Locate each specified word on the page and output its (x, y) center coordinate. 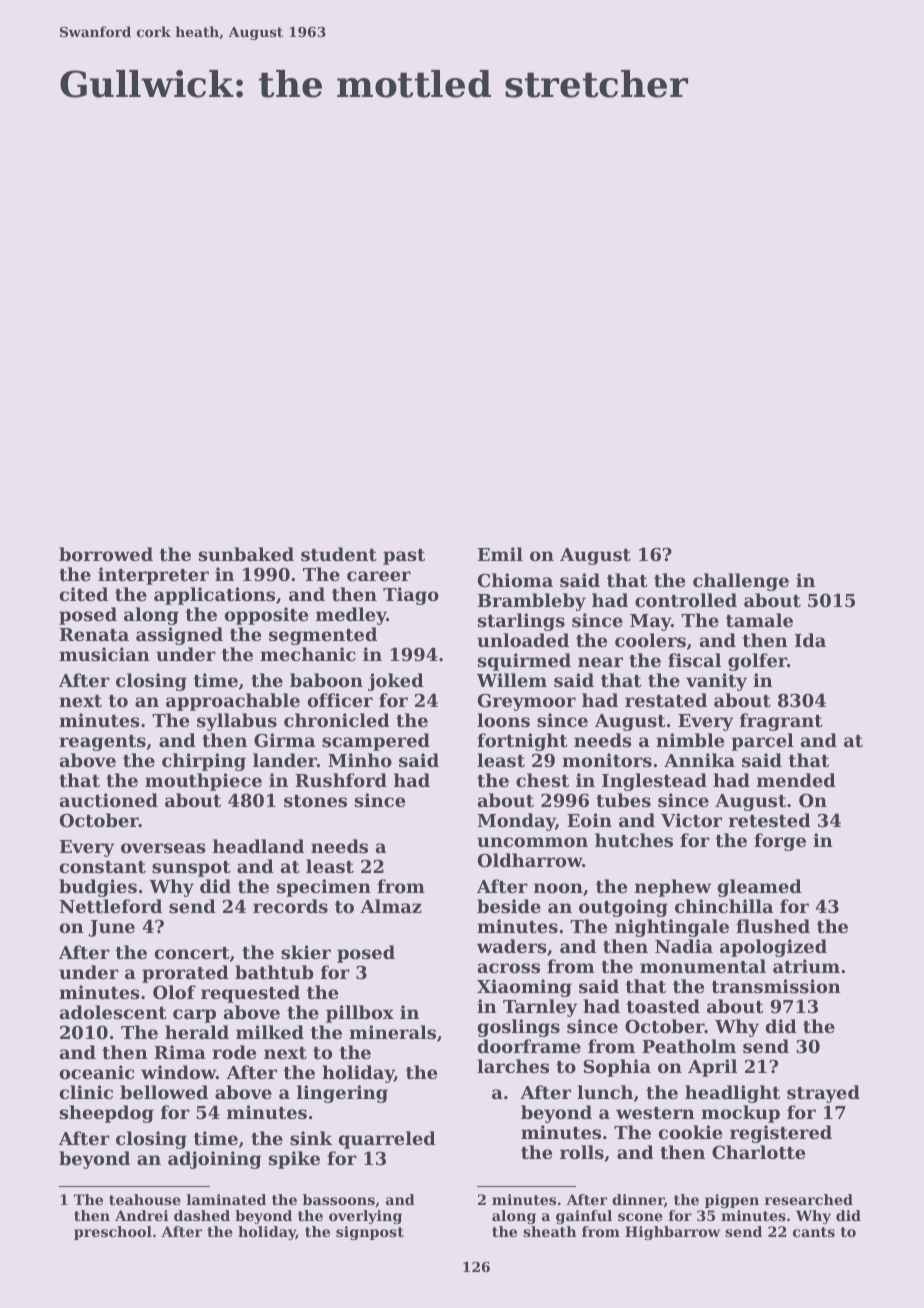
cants (814, 1232)
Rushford (341, 780)
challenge (741, 582)
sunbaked (246, 554)
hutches (634, 840)
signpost (370, 1233)
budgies (98, 888)
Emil (500, 554)
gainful (584, 1217)
